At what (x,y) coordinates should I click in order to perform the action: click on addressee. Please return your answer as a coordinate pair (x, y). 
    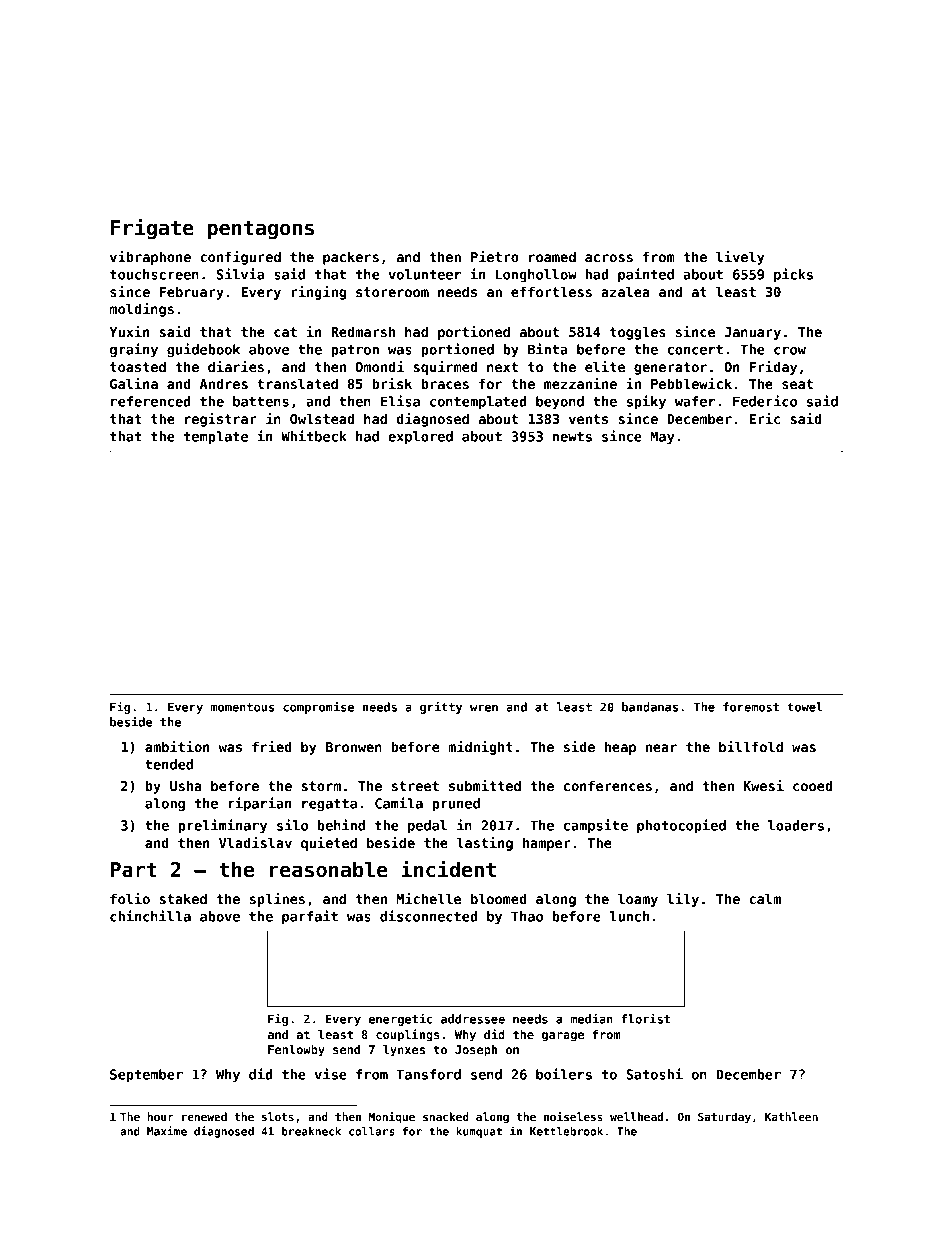
    Looking at the image, I should click on (473, 1019).
